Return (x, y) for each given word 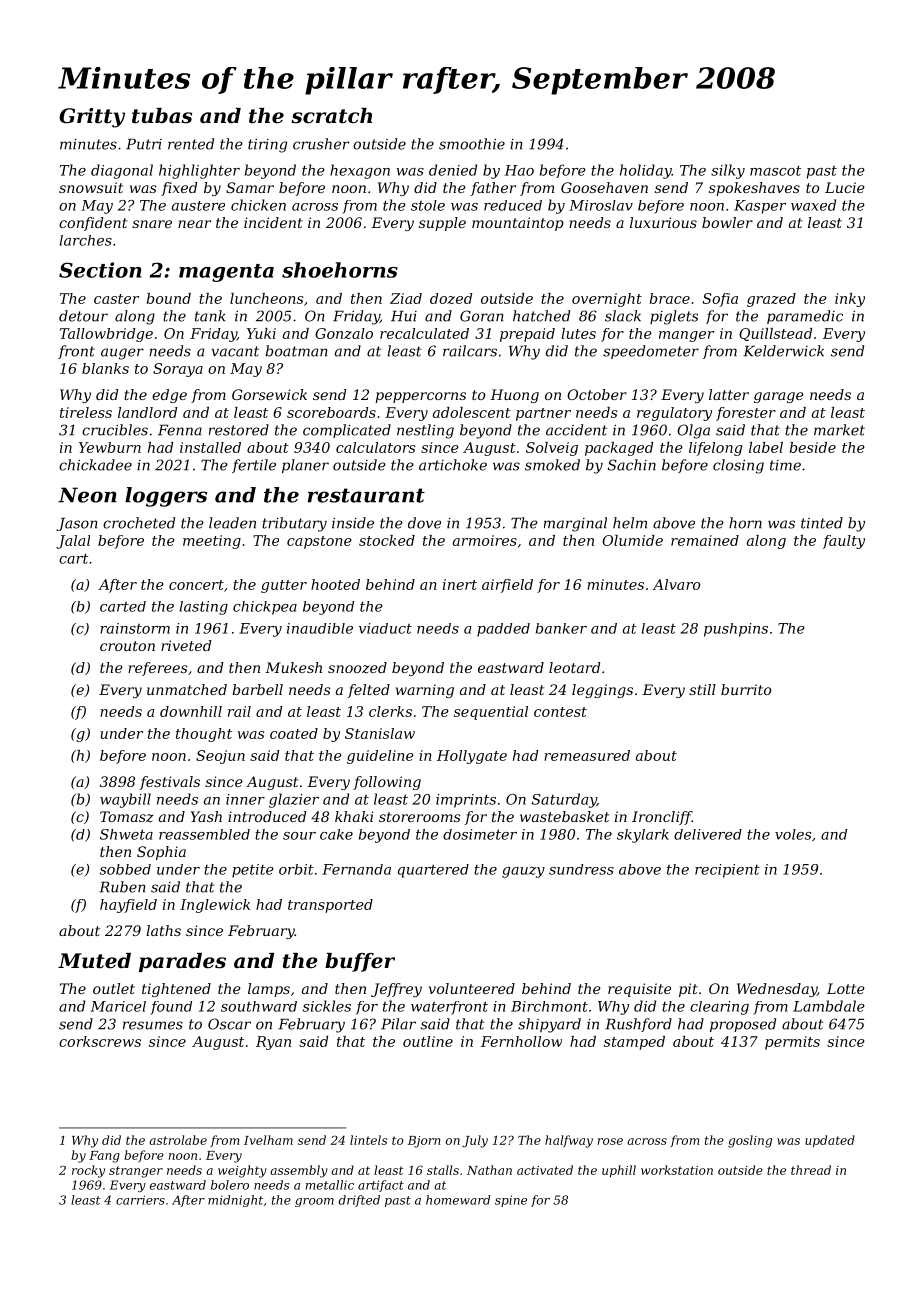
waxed (813, 205)
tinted (822, 523)
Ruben (122, 887)
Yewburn (110, 447)
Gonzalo (344, 333)
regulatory (674, 414)
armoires (485, 540)
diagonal (122, 171)
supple (442, 224)
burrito (746, 689)
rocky (88, 1171)
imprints (466, 801)
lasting (204, 608)
